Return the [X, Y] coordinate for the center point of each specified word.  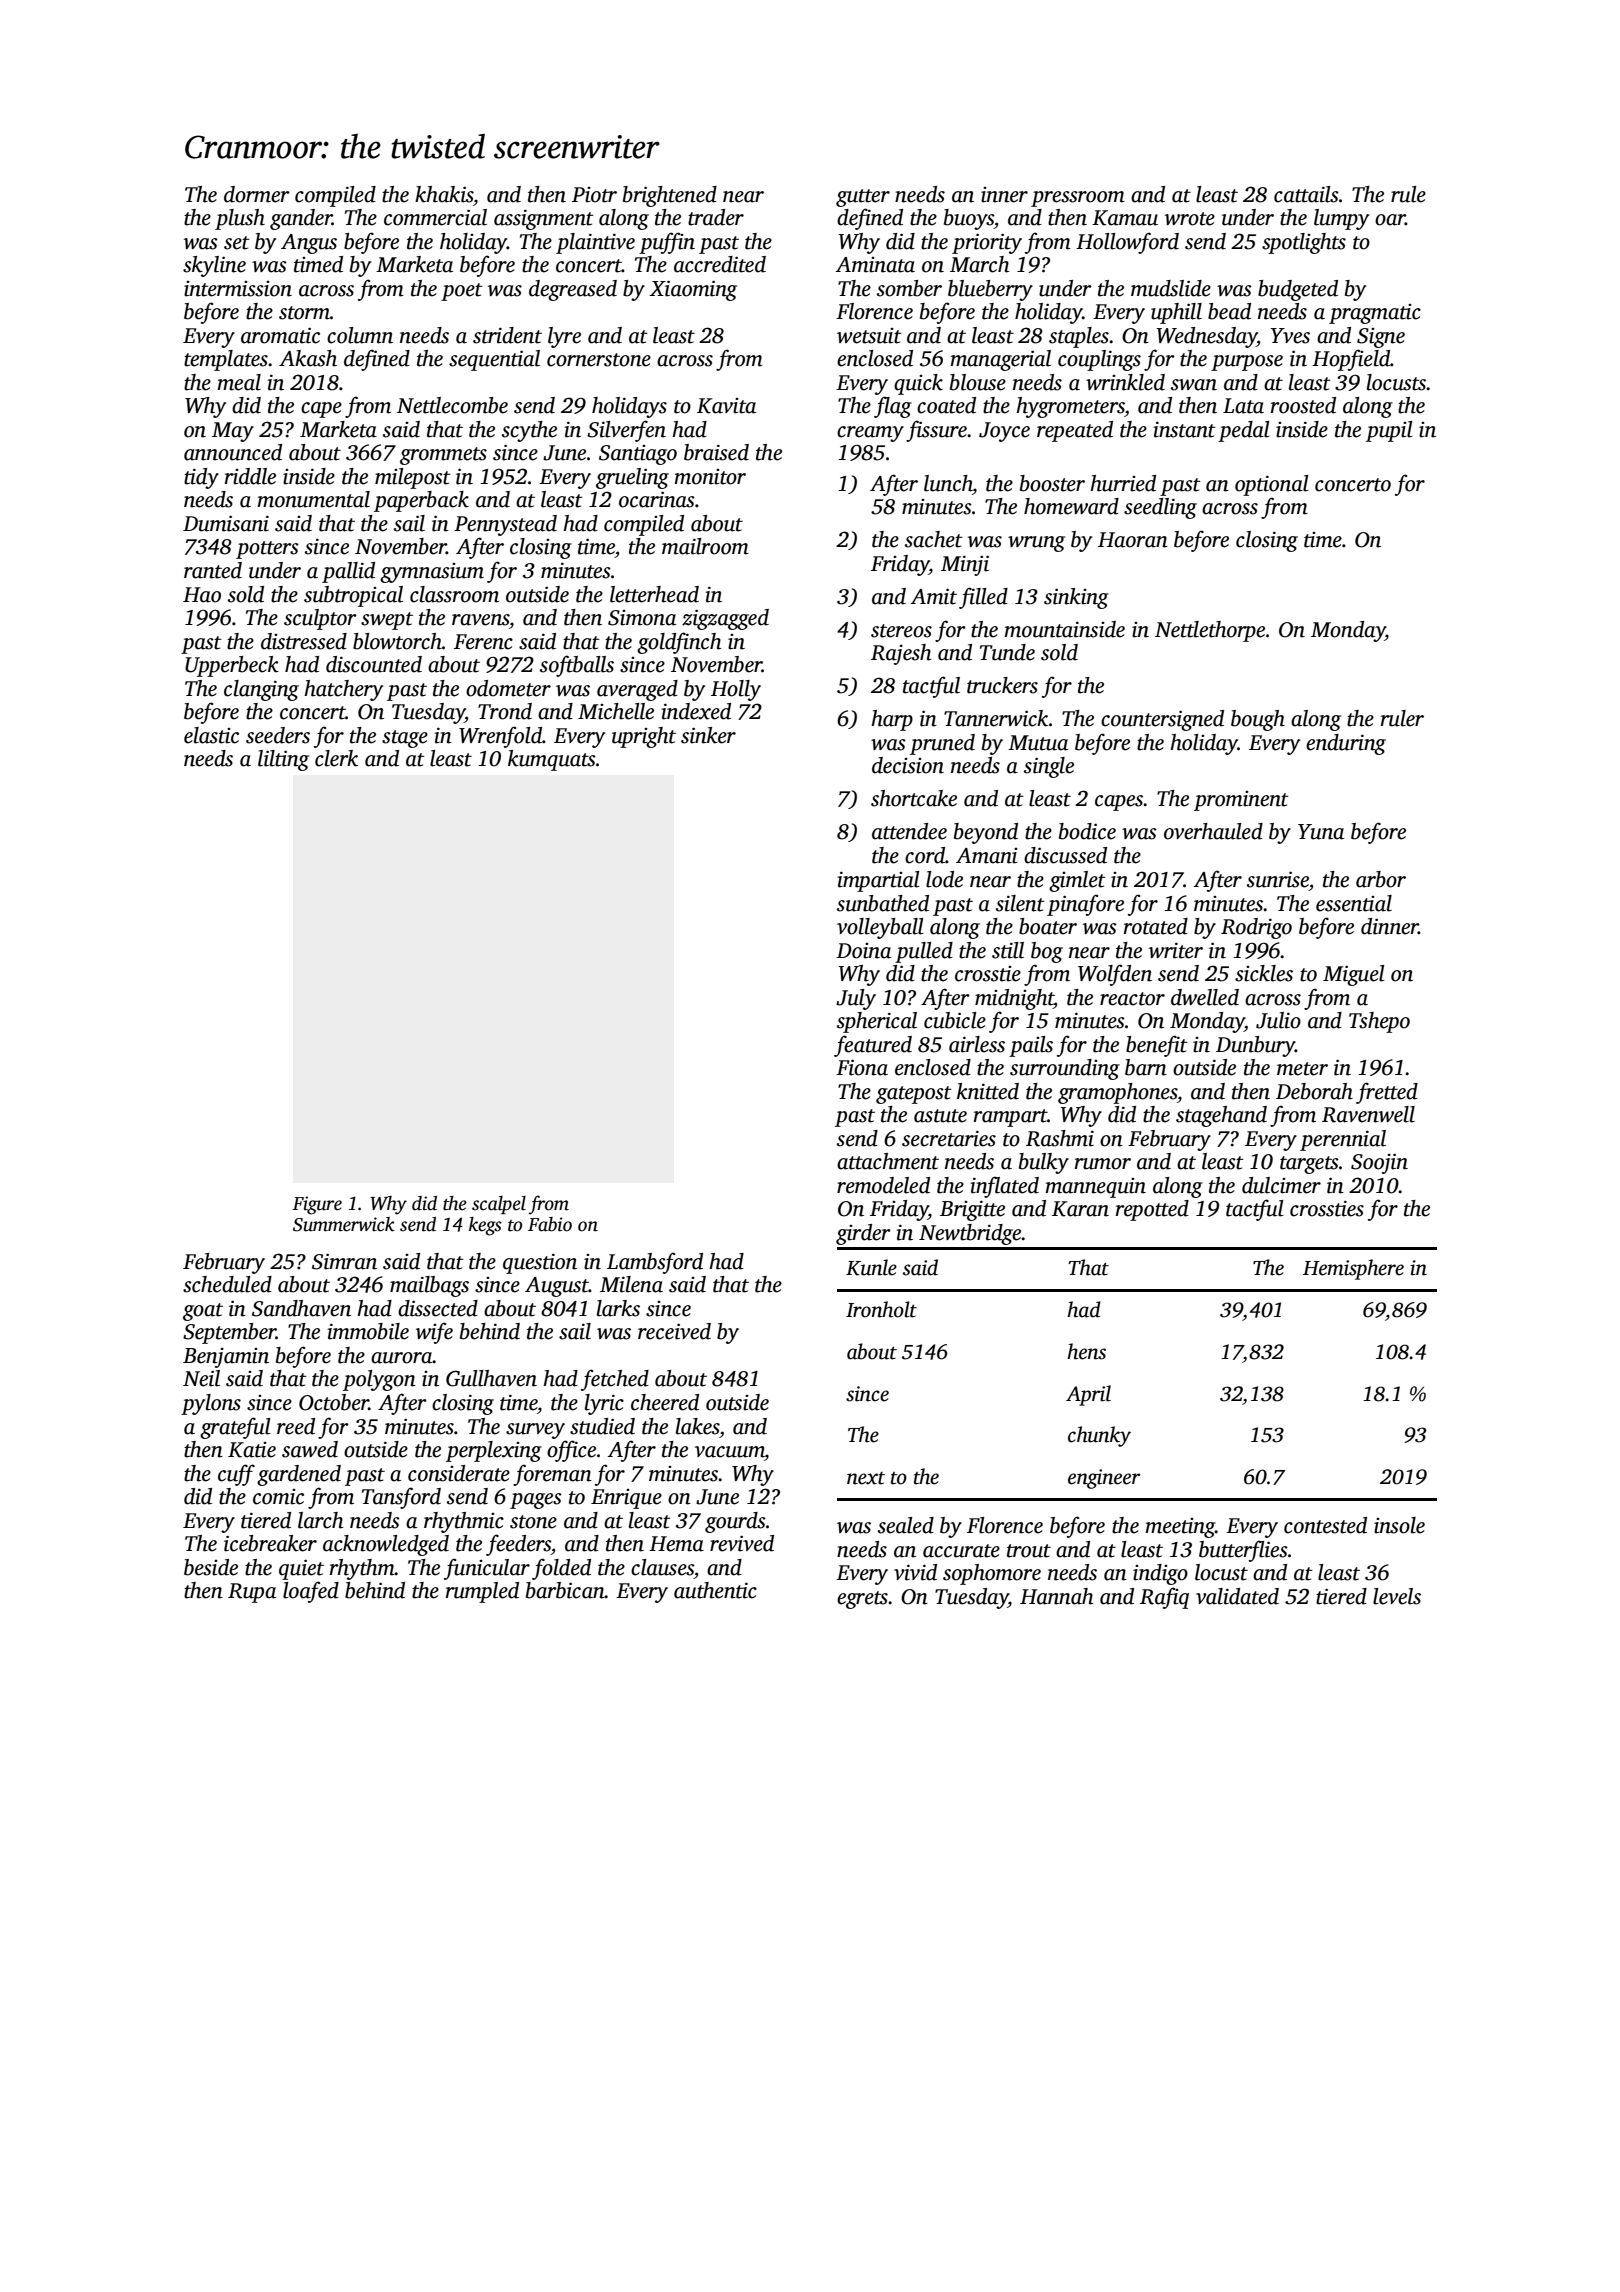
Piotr [594, 195]
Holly [736, 690]
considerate [459, 1473]
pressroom [1078, 199]
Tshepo [1379, 1022]
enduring [1346, 744]
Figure [317, 1205]
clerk [336, 758]
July [856, 999]
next [866, 1478]
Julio [1278, 1020]
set [237, 243]
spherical [877, 1022]
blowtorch [397, 641]
